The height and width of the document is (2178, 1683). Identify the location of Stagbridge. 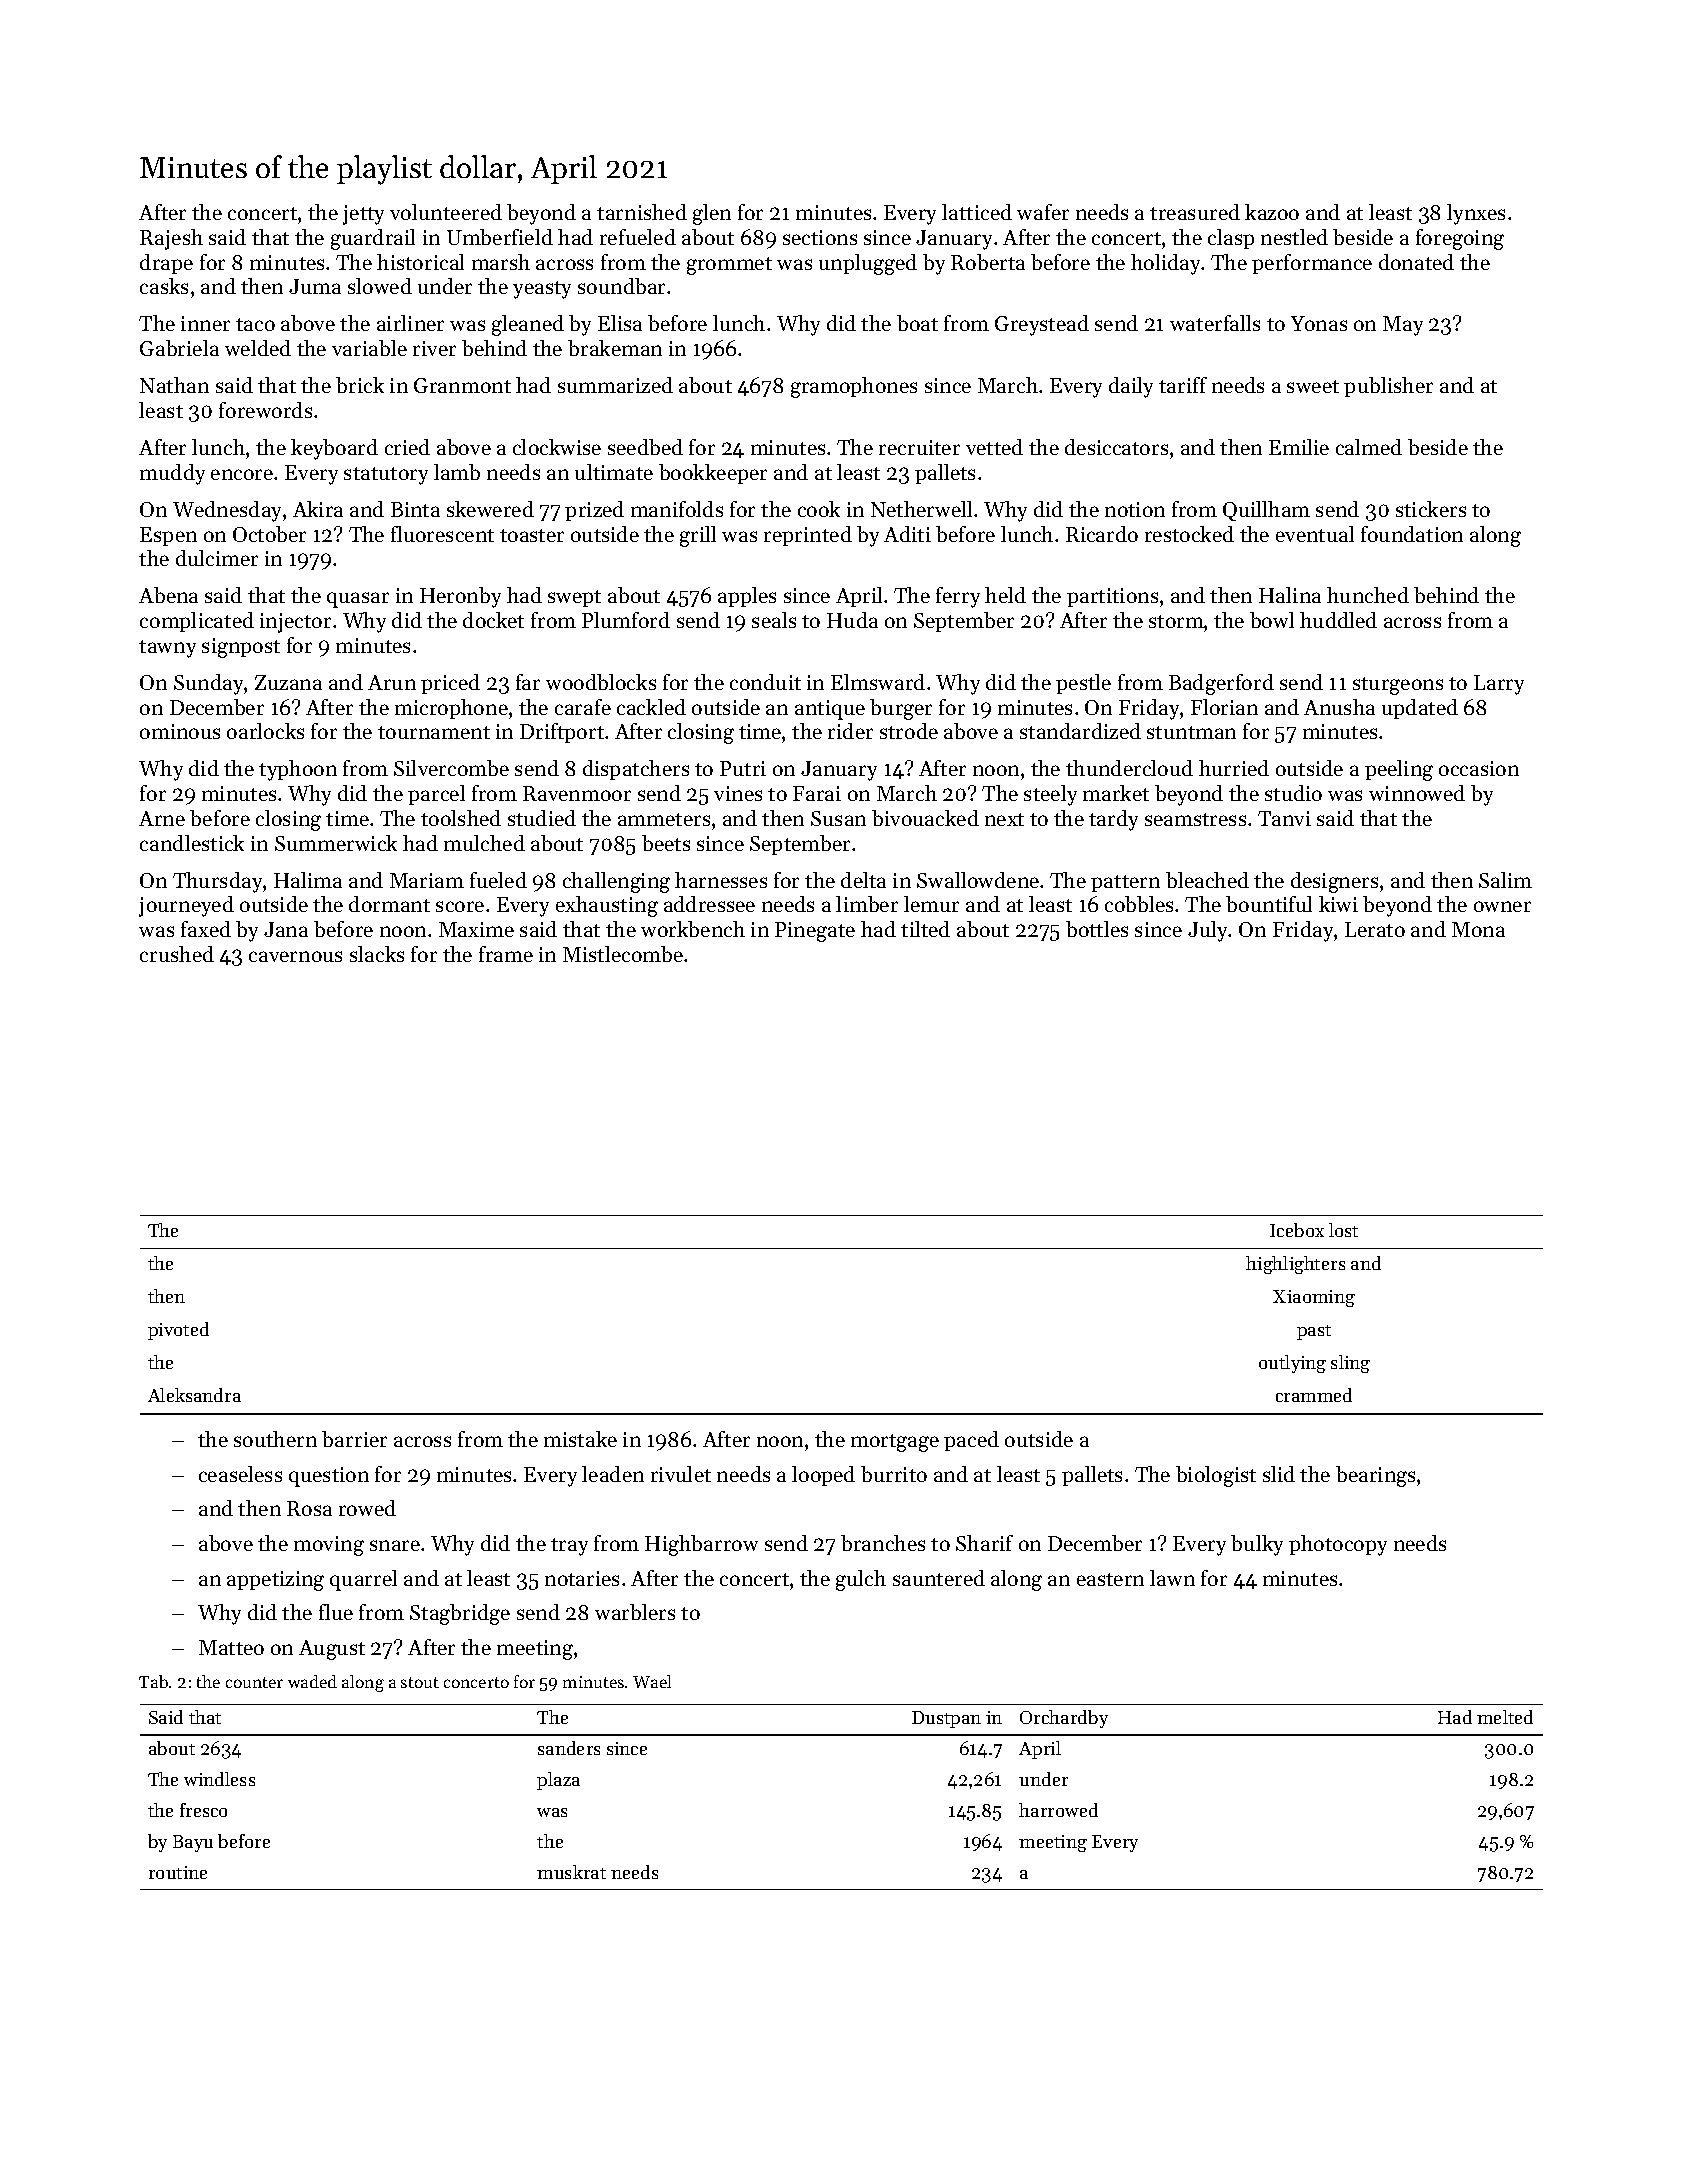
(460, 1614).
